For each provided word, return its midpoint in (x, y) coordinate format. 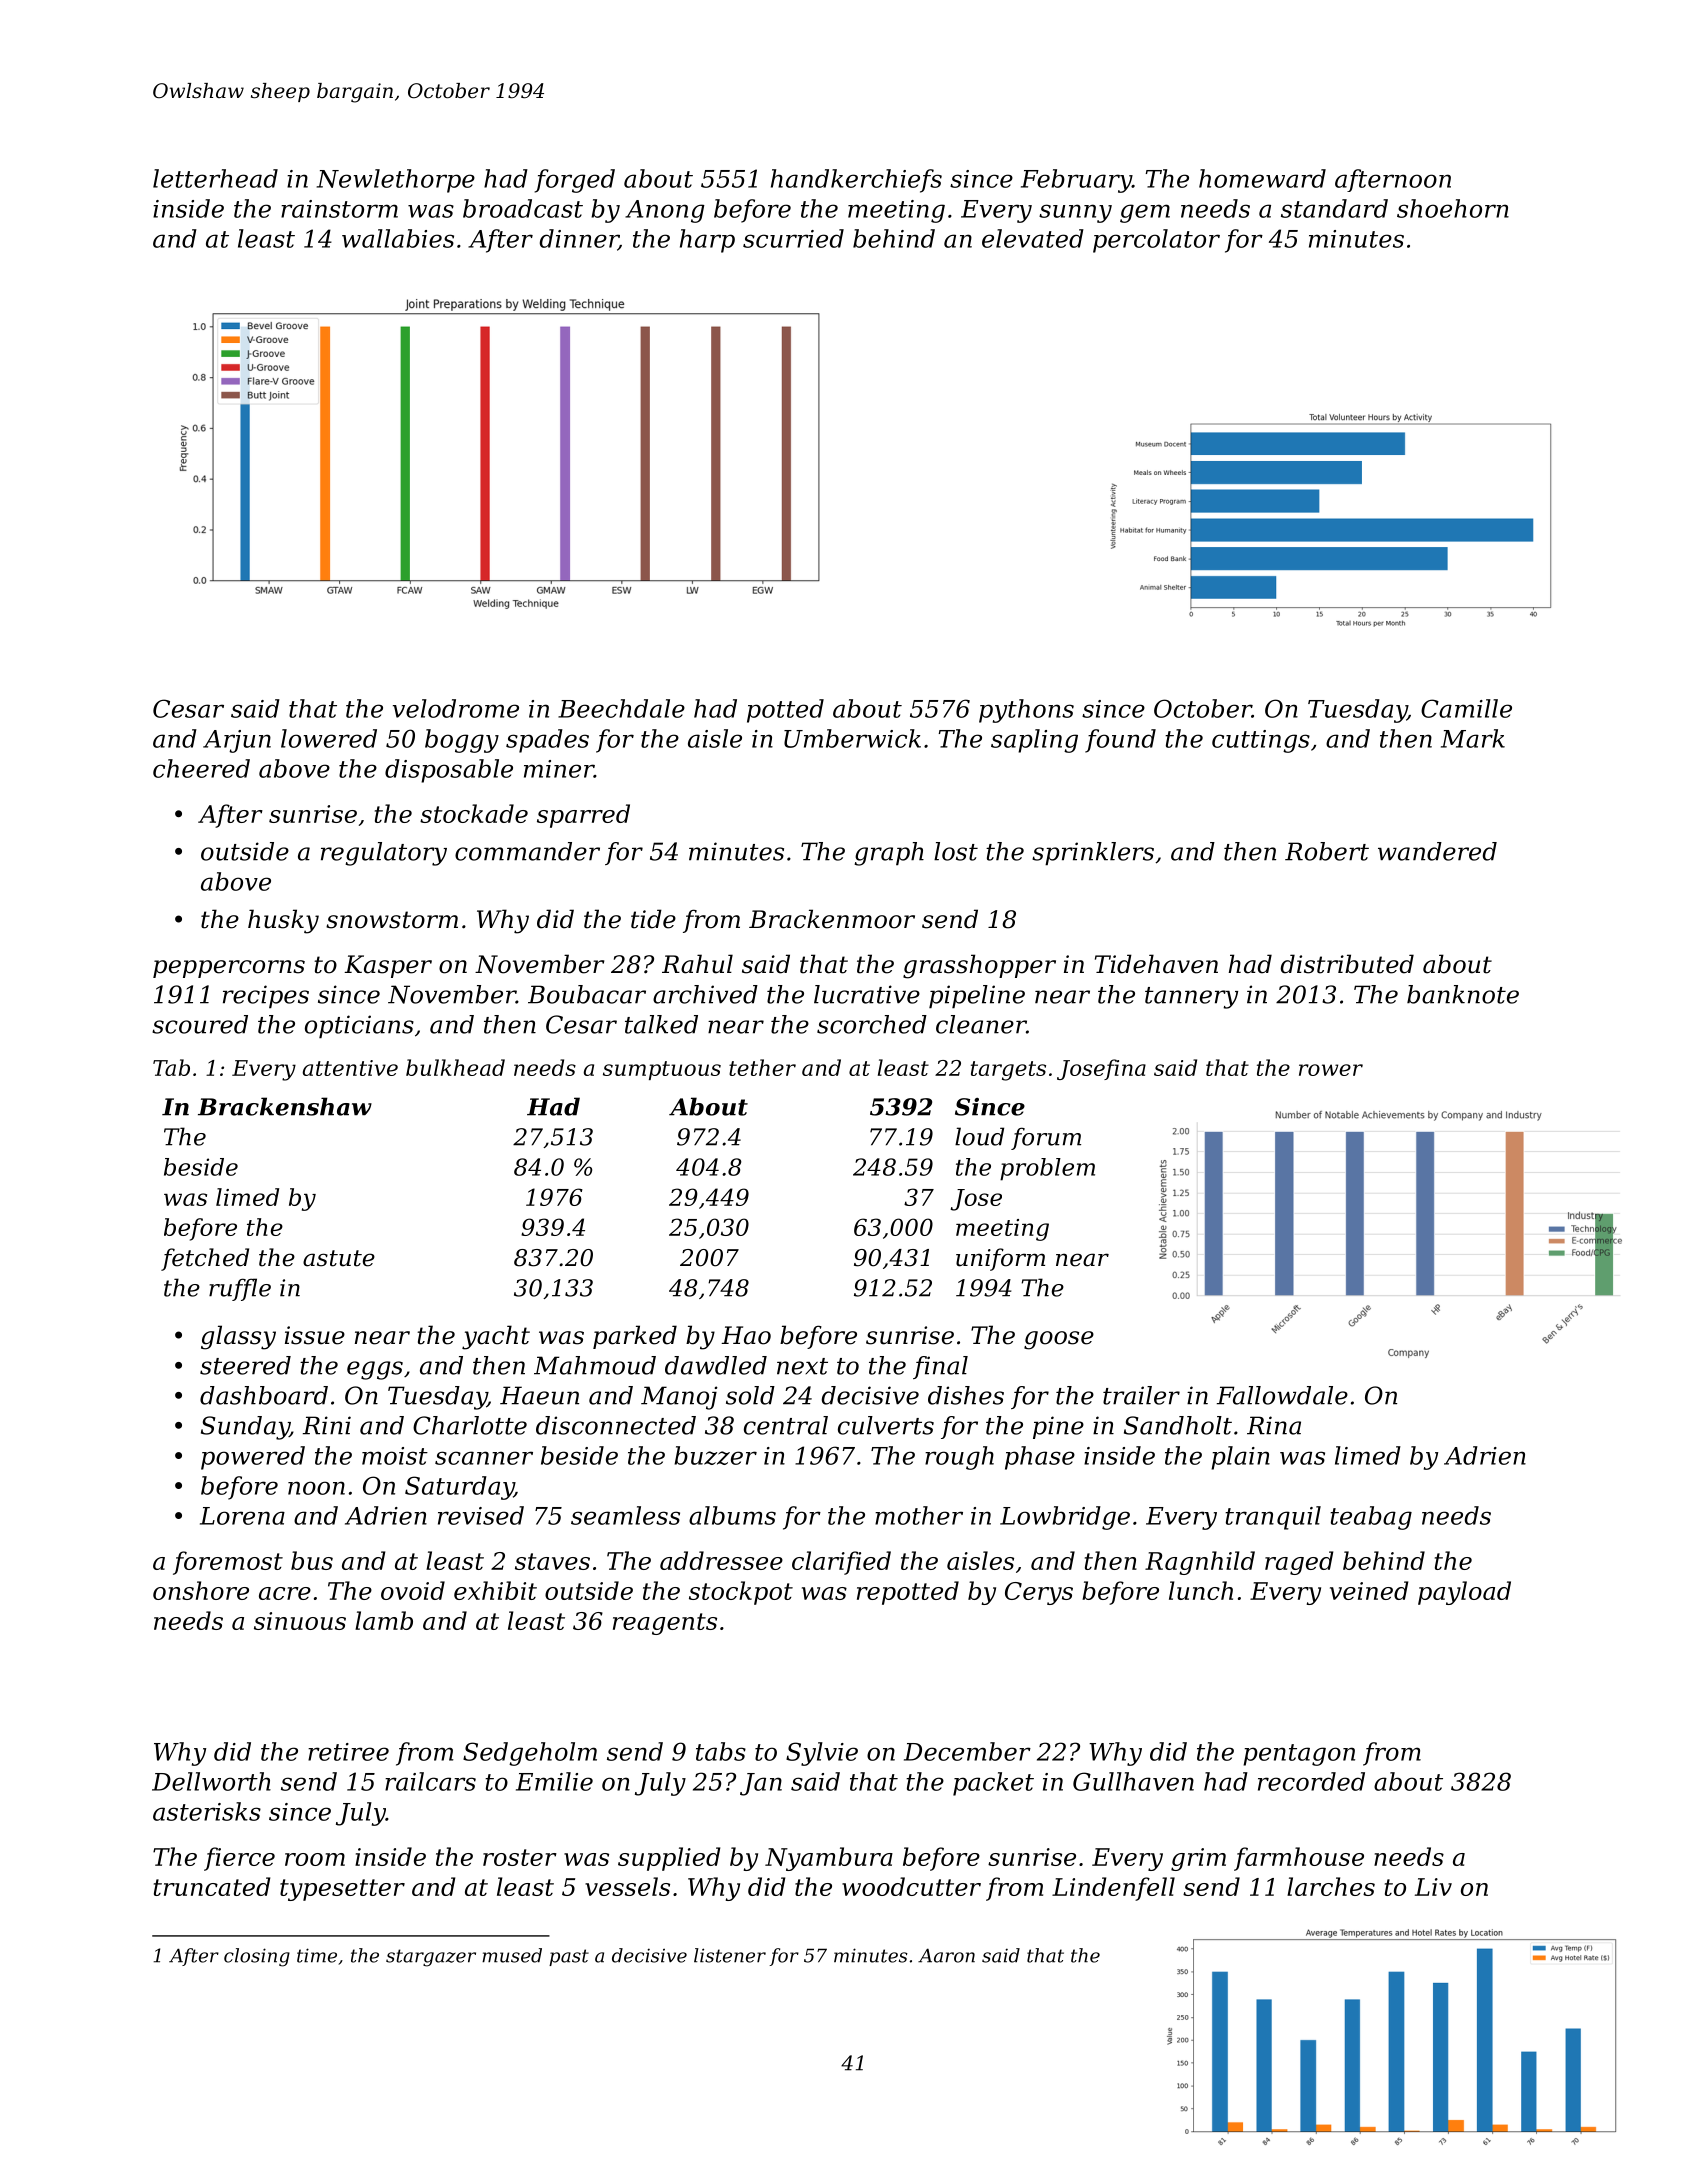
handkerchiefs (856, 181)
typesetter (342, 1890)
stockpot (741, 1593)
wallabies (398, 238)
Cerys (1039, 1593)
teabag (1371, 1518)
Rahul (697, 964)
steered (245, 1365)
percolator (1156, 241)
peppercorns (229, 969)
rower (1331, 1070)
